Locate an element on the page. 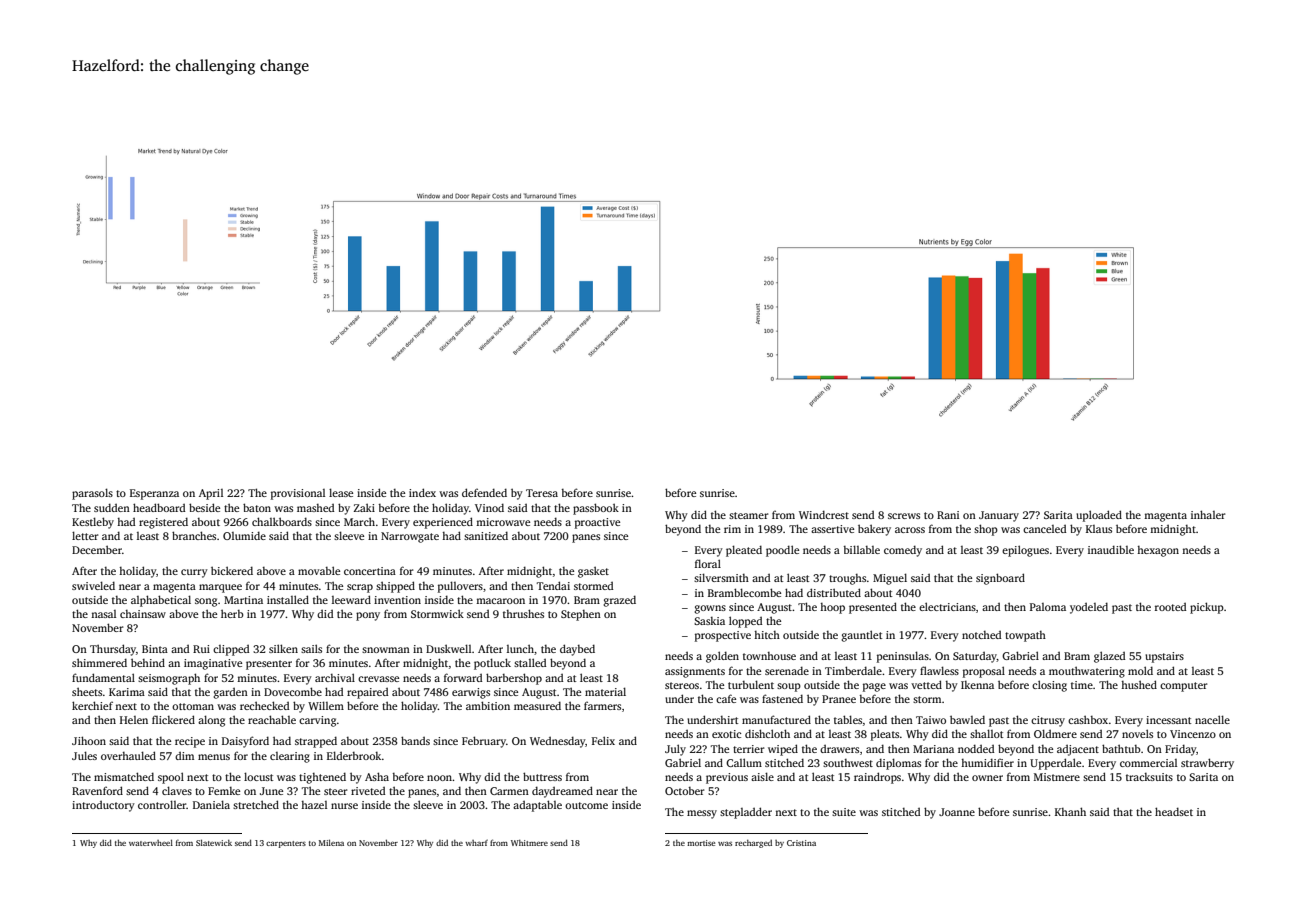 This image has height=924, width=1308. waterwheel is located at coordinates (151, 842).
